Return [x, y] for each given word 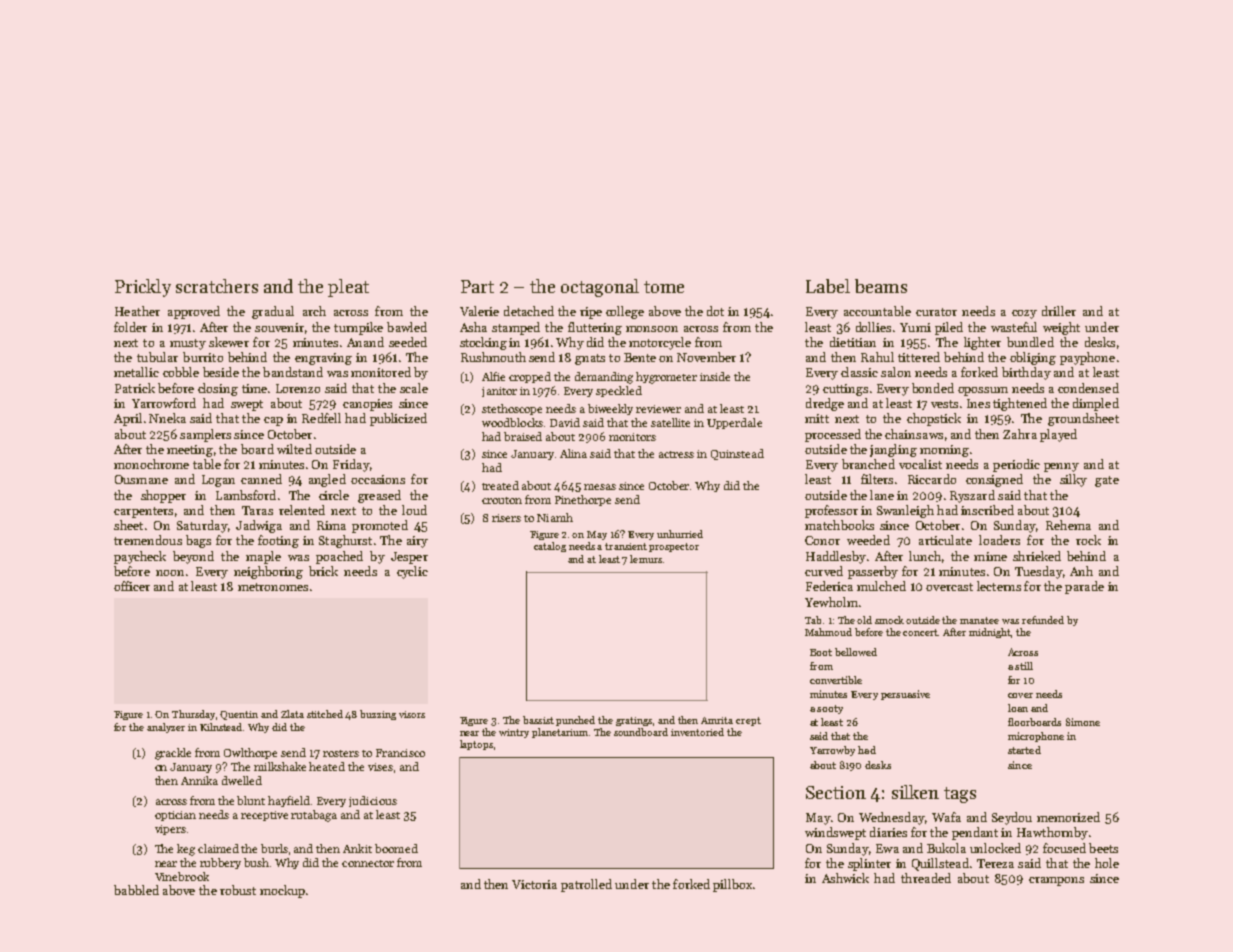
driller [1059, 311]
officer [132, 586]
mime [990, 556]
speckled [619, 391]
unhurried [680, 534]
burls [274, 848]
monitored [381, 372]
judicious [373, 801]
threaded [926, 878]
